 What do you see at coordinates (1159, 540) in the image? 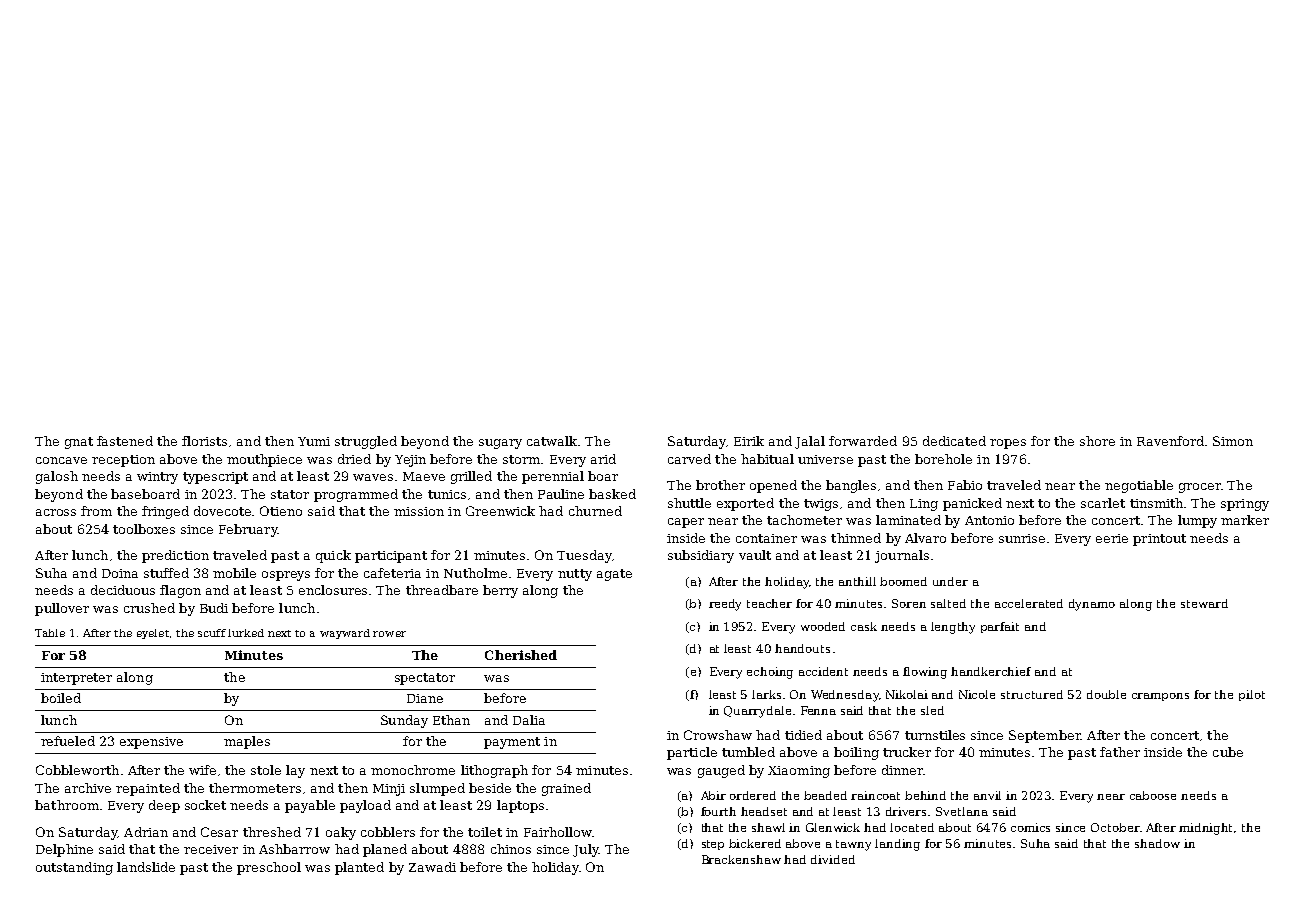
I see `printout` at bounding box center [1159, 540].
